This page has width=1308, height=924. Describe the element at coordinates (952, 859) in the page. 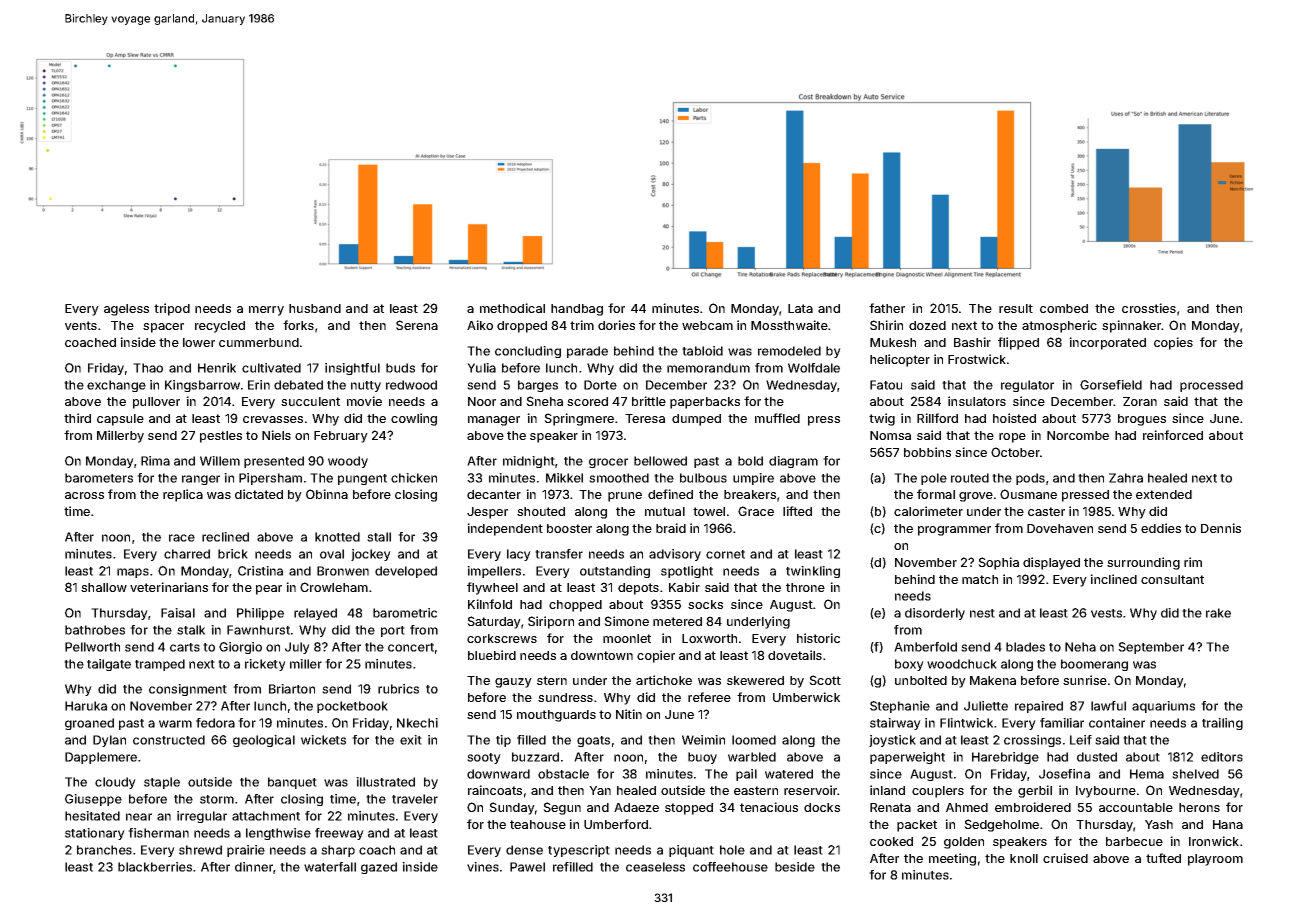

I see `meeting` at that location.
